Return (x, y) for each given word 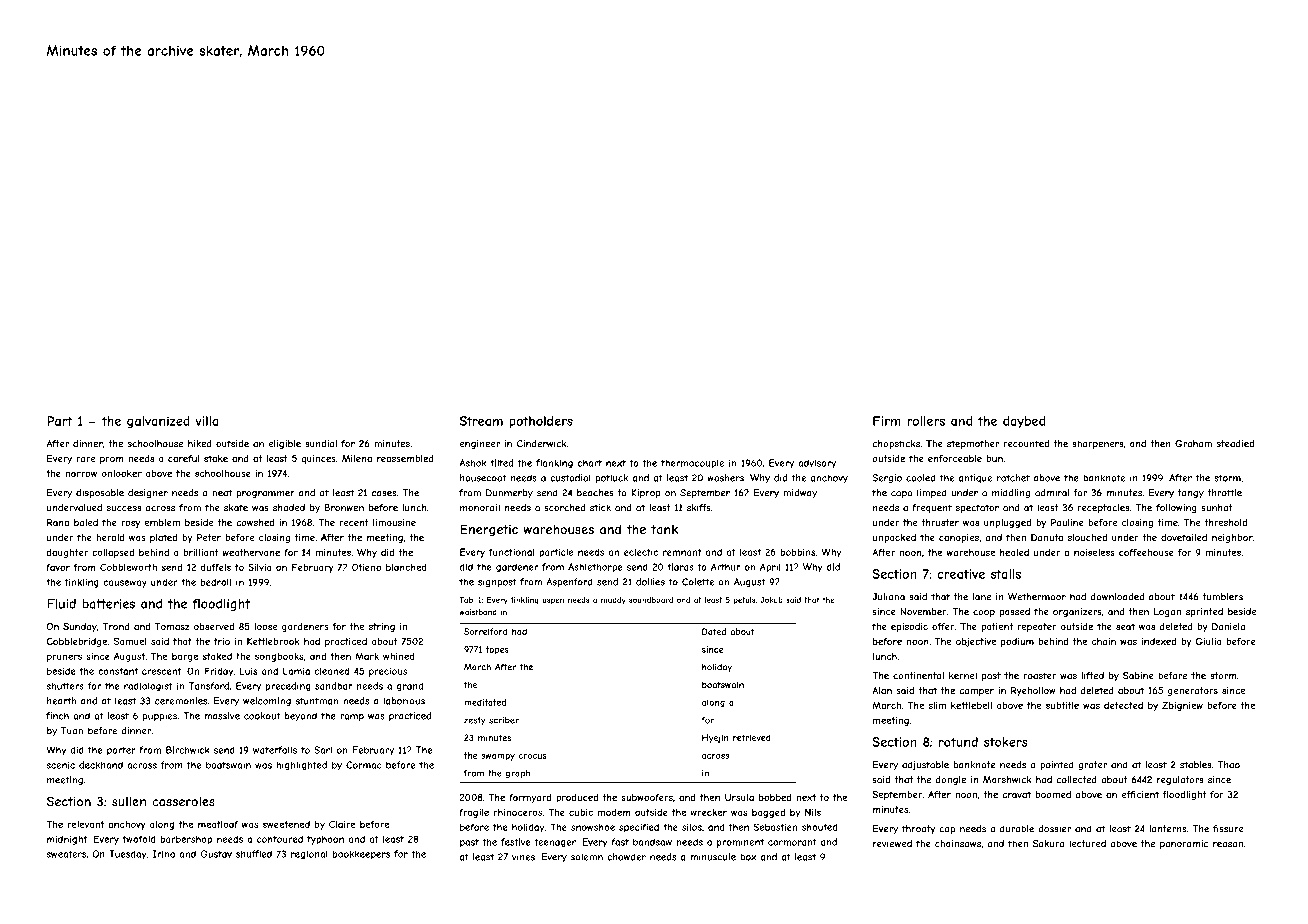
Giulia (1209, 641)
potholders (541, 422)
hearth (61, 701)
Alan (882, 690)
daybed (1024, 422)
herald (110, 537)
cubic (581, 812)
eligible (285, 444)
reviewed (892, 844)
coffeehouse (1146, 552)
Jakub (771, 600)
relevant (86, 824)
